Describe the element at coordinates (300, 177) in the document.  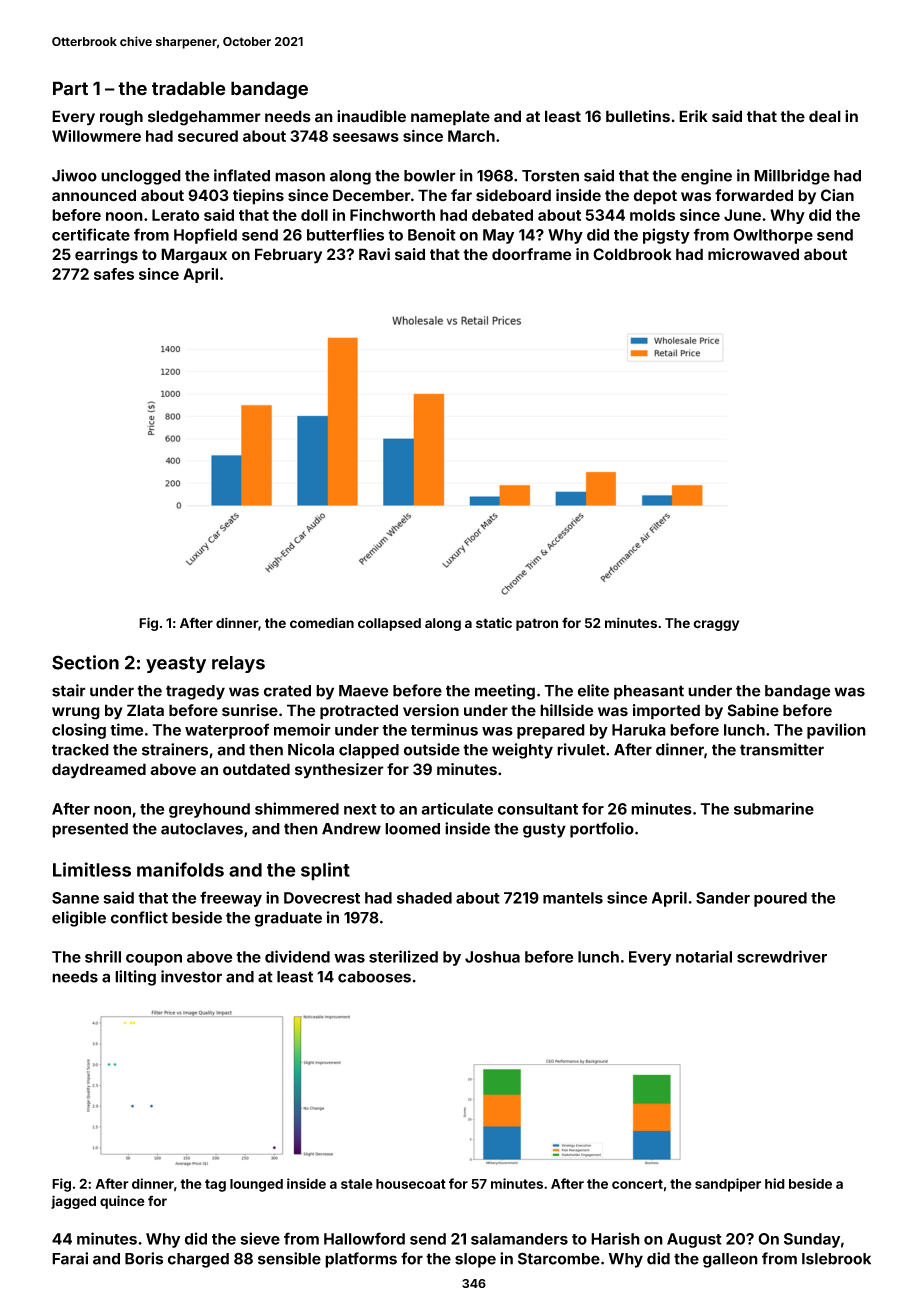
I see `mason` at that location.
